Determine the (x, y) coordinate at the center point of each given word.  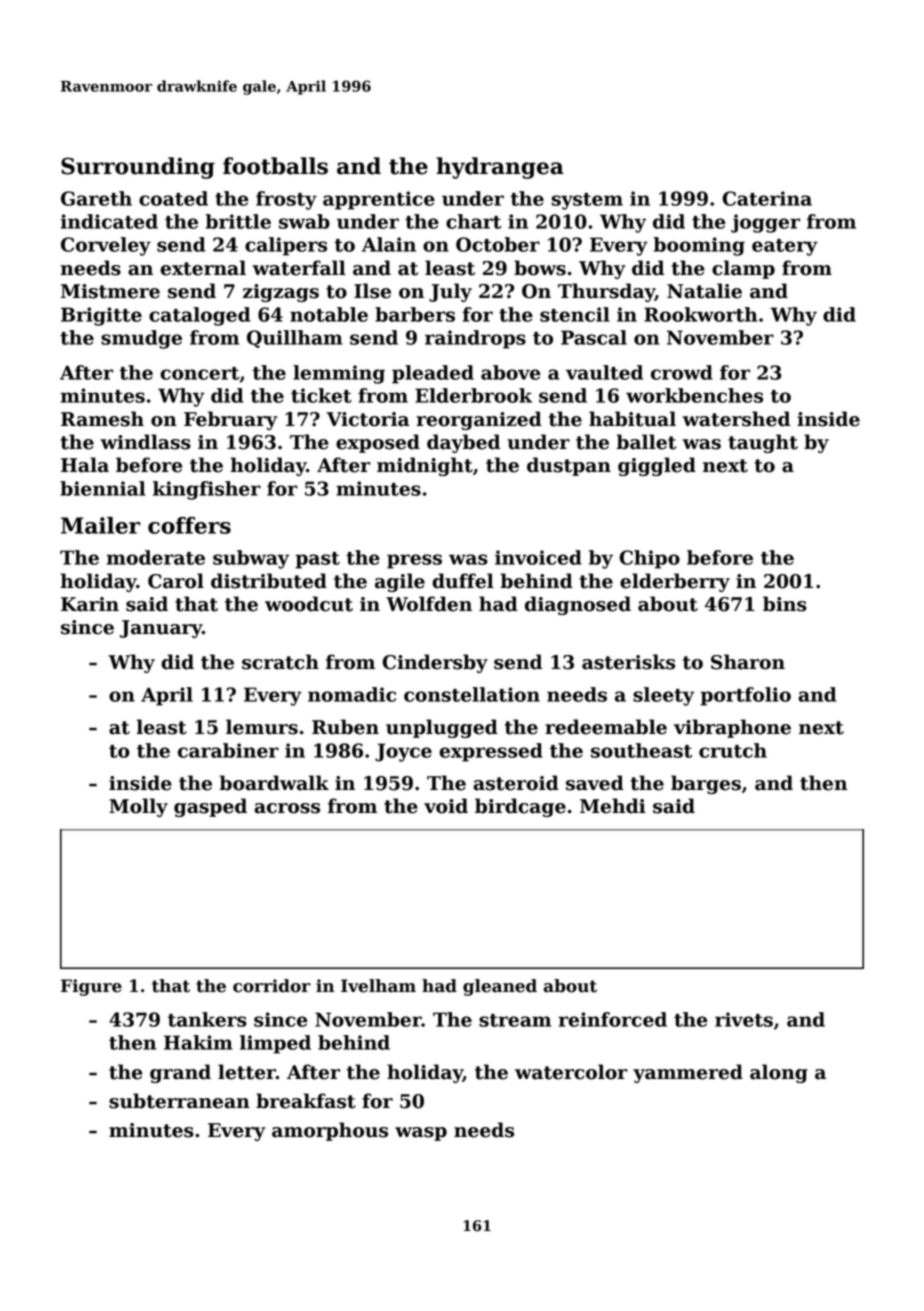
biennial (103, 488)
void (446, 806)
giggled (657, 466)
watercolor (571, 1072)
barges (706, 784)
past (317, 560)
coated (173, 198)
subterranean (179, 1101)
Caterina (767, 198)
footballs (275, 166)
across (287, 808)
